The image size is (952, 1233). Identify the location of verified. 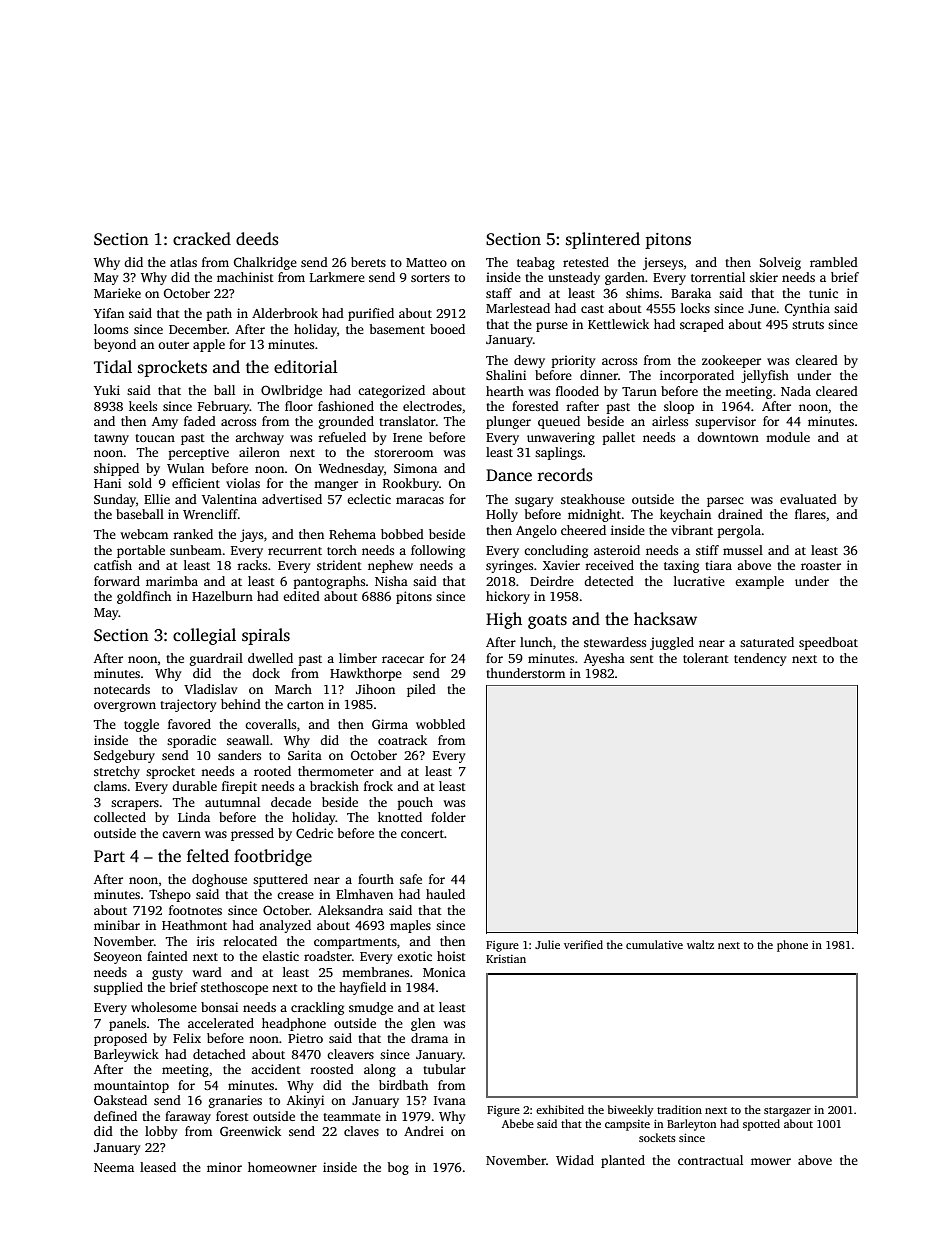
(583, 944).
